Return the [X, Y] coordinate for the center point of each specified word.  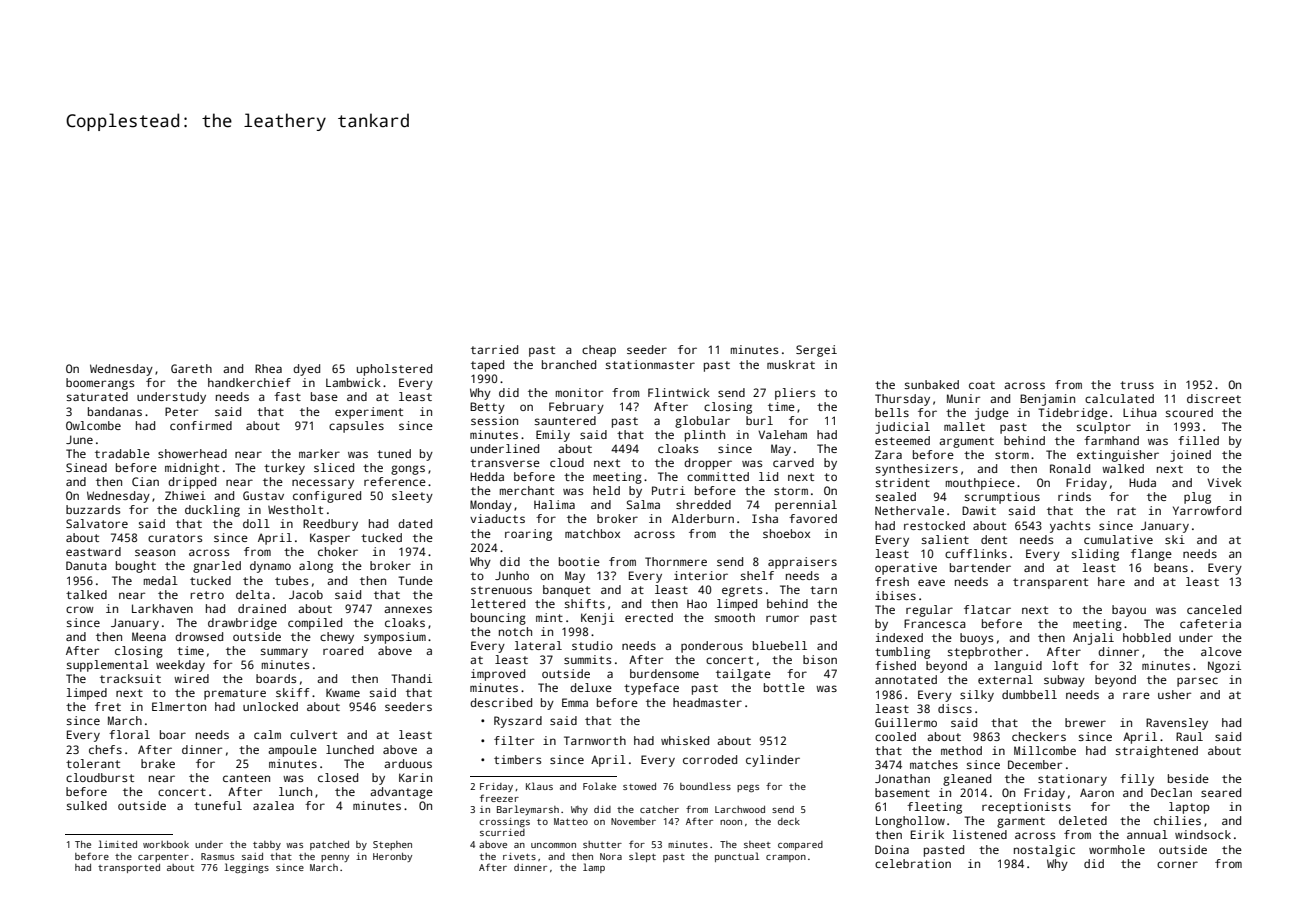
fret [108, 706]
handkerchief [249, 382]
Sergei [816, 351]
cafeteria [1210, 623]
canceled [1214, 609]
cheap [599, 351]
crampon [786, 858]
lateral [538, 645]
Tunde [415, 580]
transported [129, 868]
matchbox [592, 533]
